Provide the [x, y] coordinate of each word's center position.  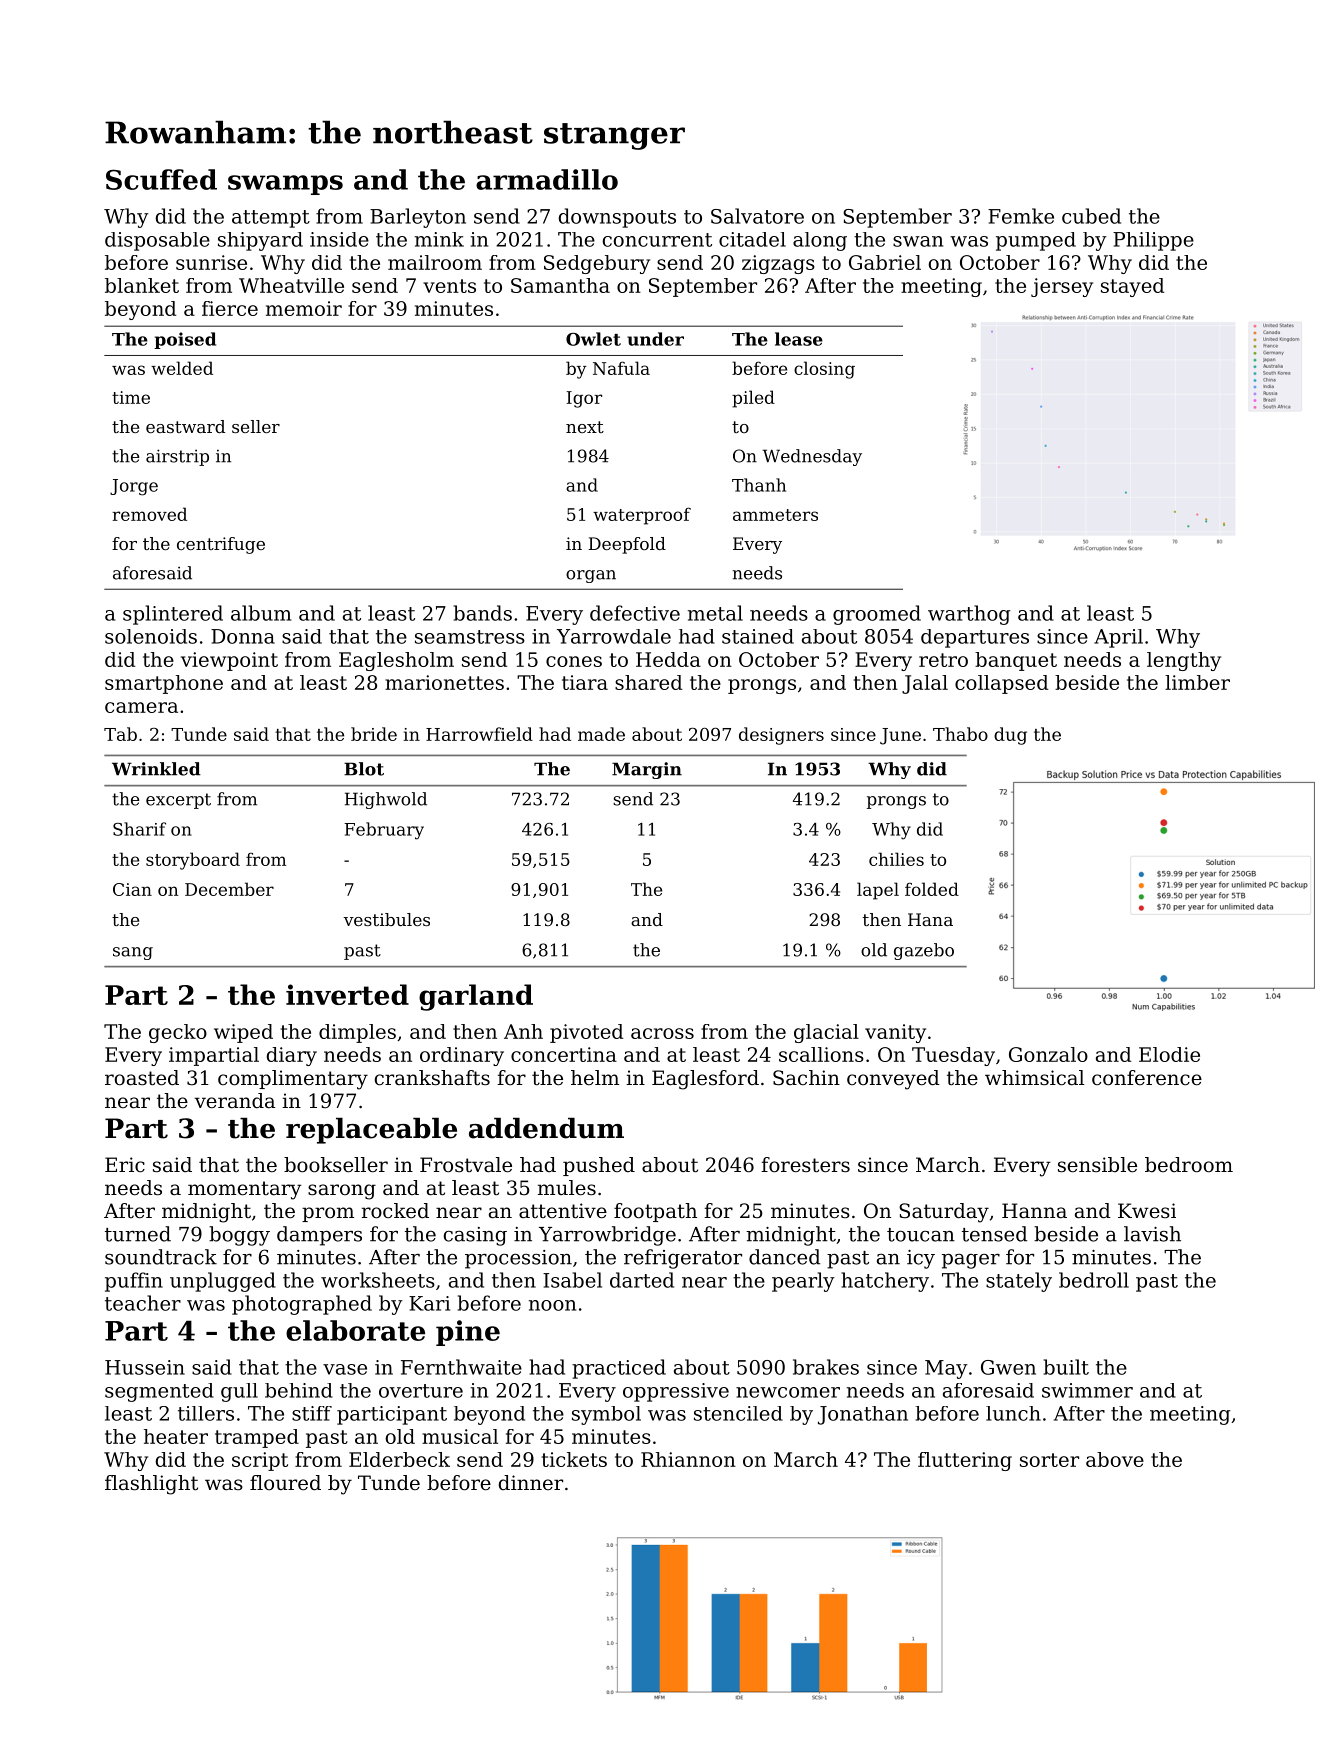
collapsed [1001, 684]
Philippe [1153, 241]
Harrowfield [479, 734]
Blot [364, 769]
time [131, 397]
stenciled [738, 1413]
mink [439, 239]
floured [285, 1483]
